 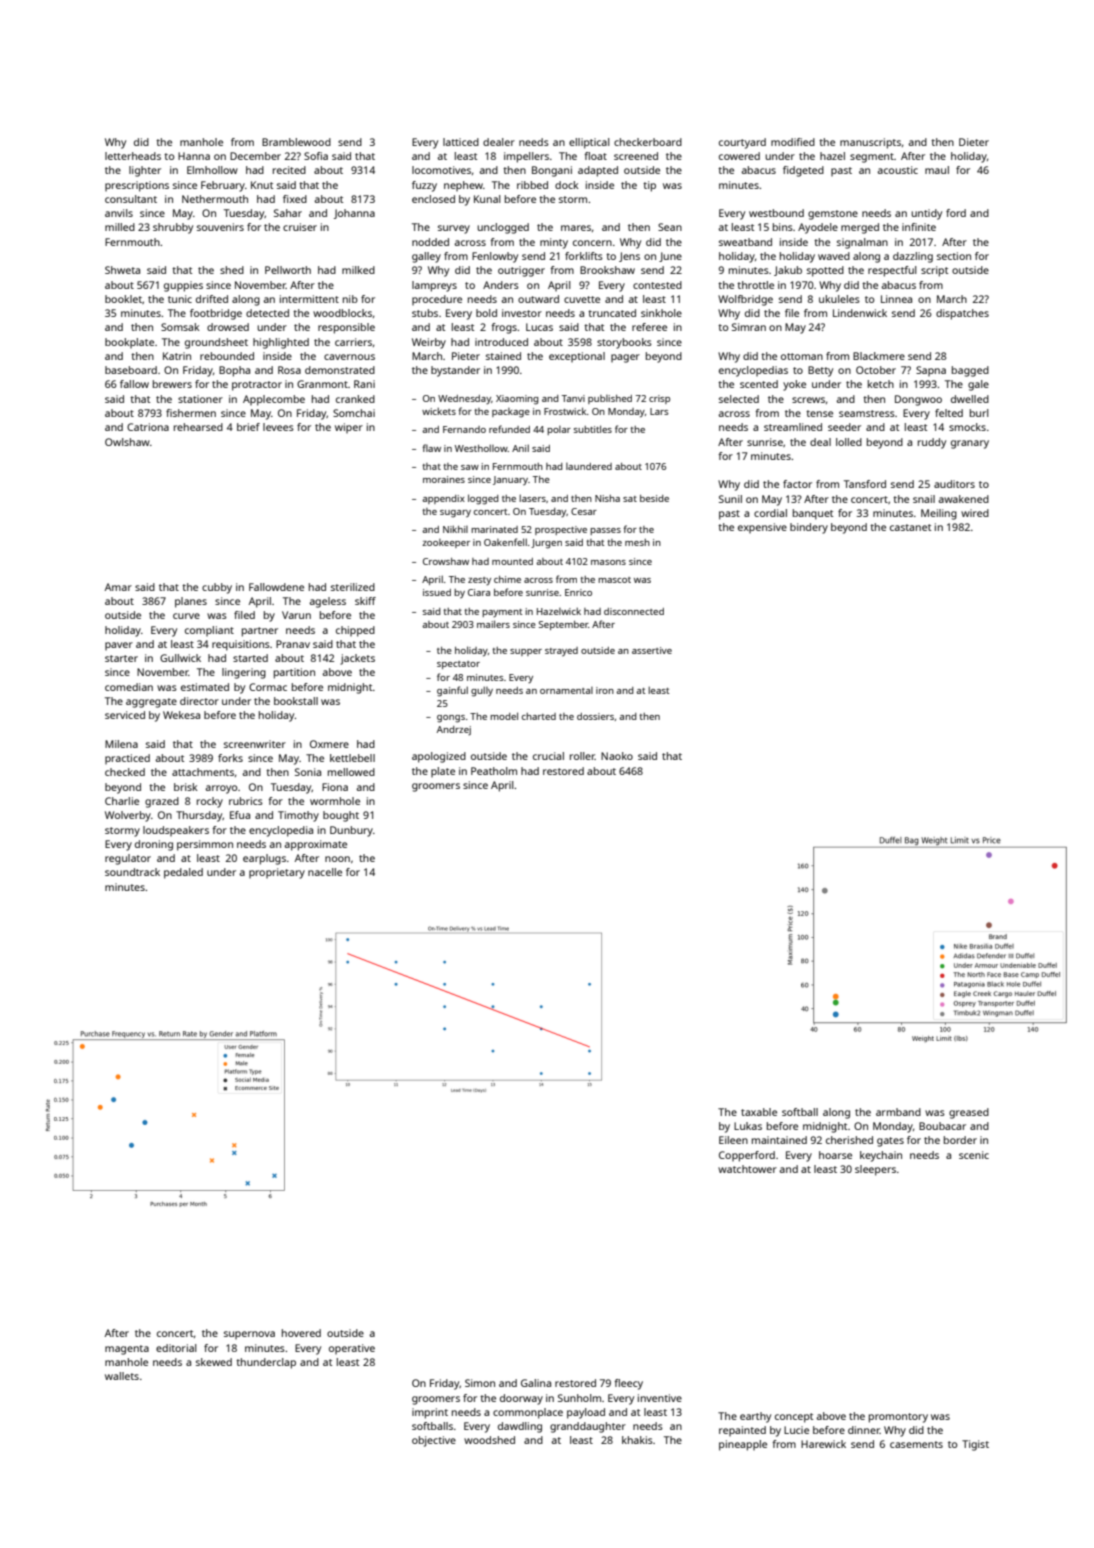 I want to click on throttle, so click(x=755, y=285).
